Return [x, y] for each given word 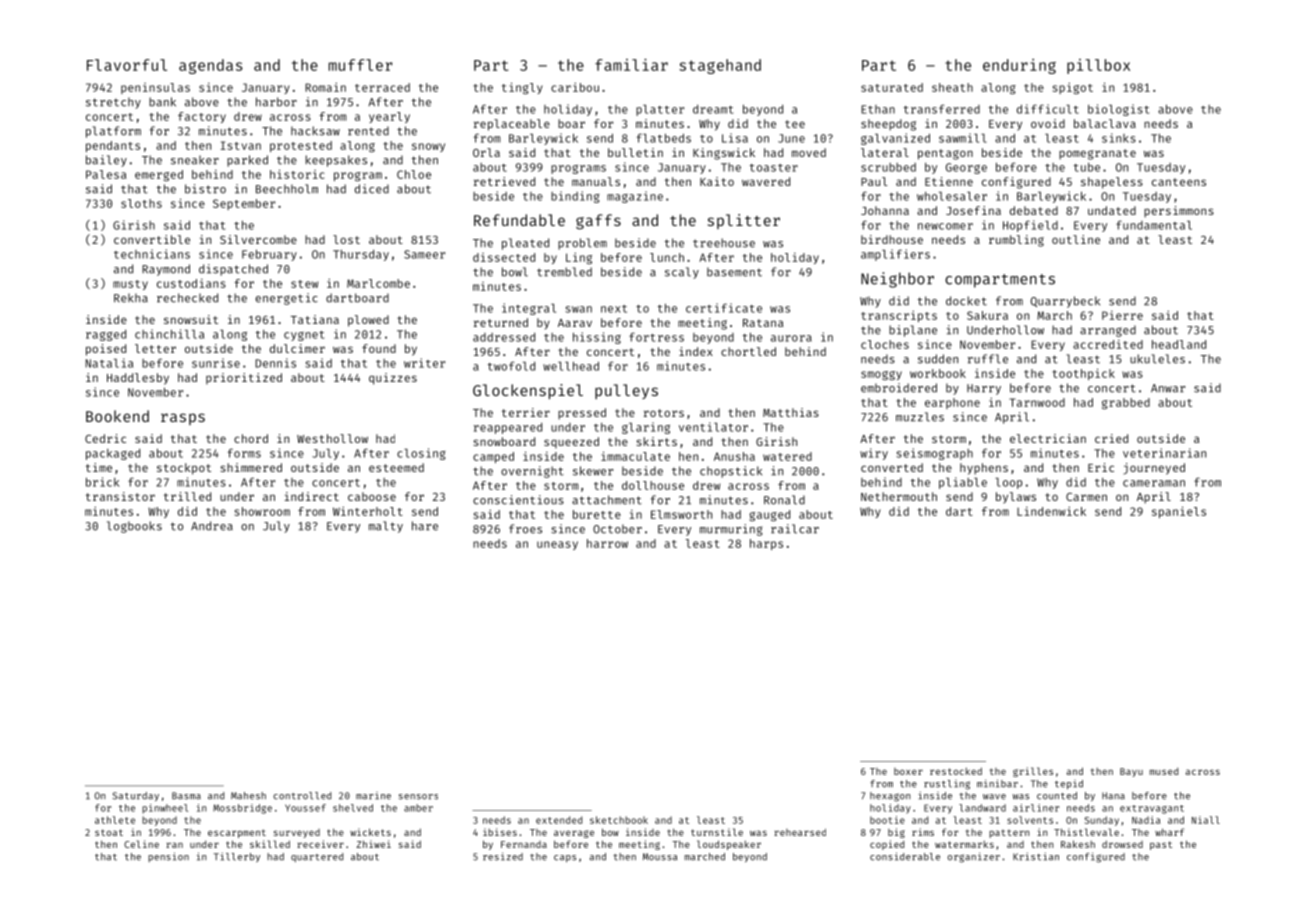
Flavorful [127, 65]
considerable [905, 856]
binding [575, 197]
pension [168, 857]
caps [565, 858]
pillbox [1098, 66]
